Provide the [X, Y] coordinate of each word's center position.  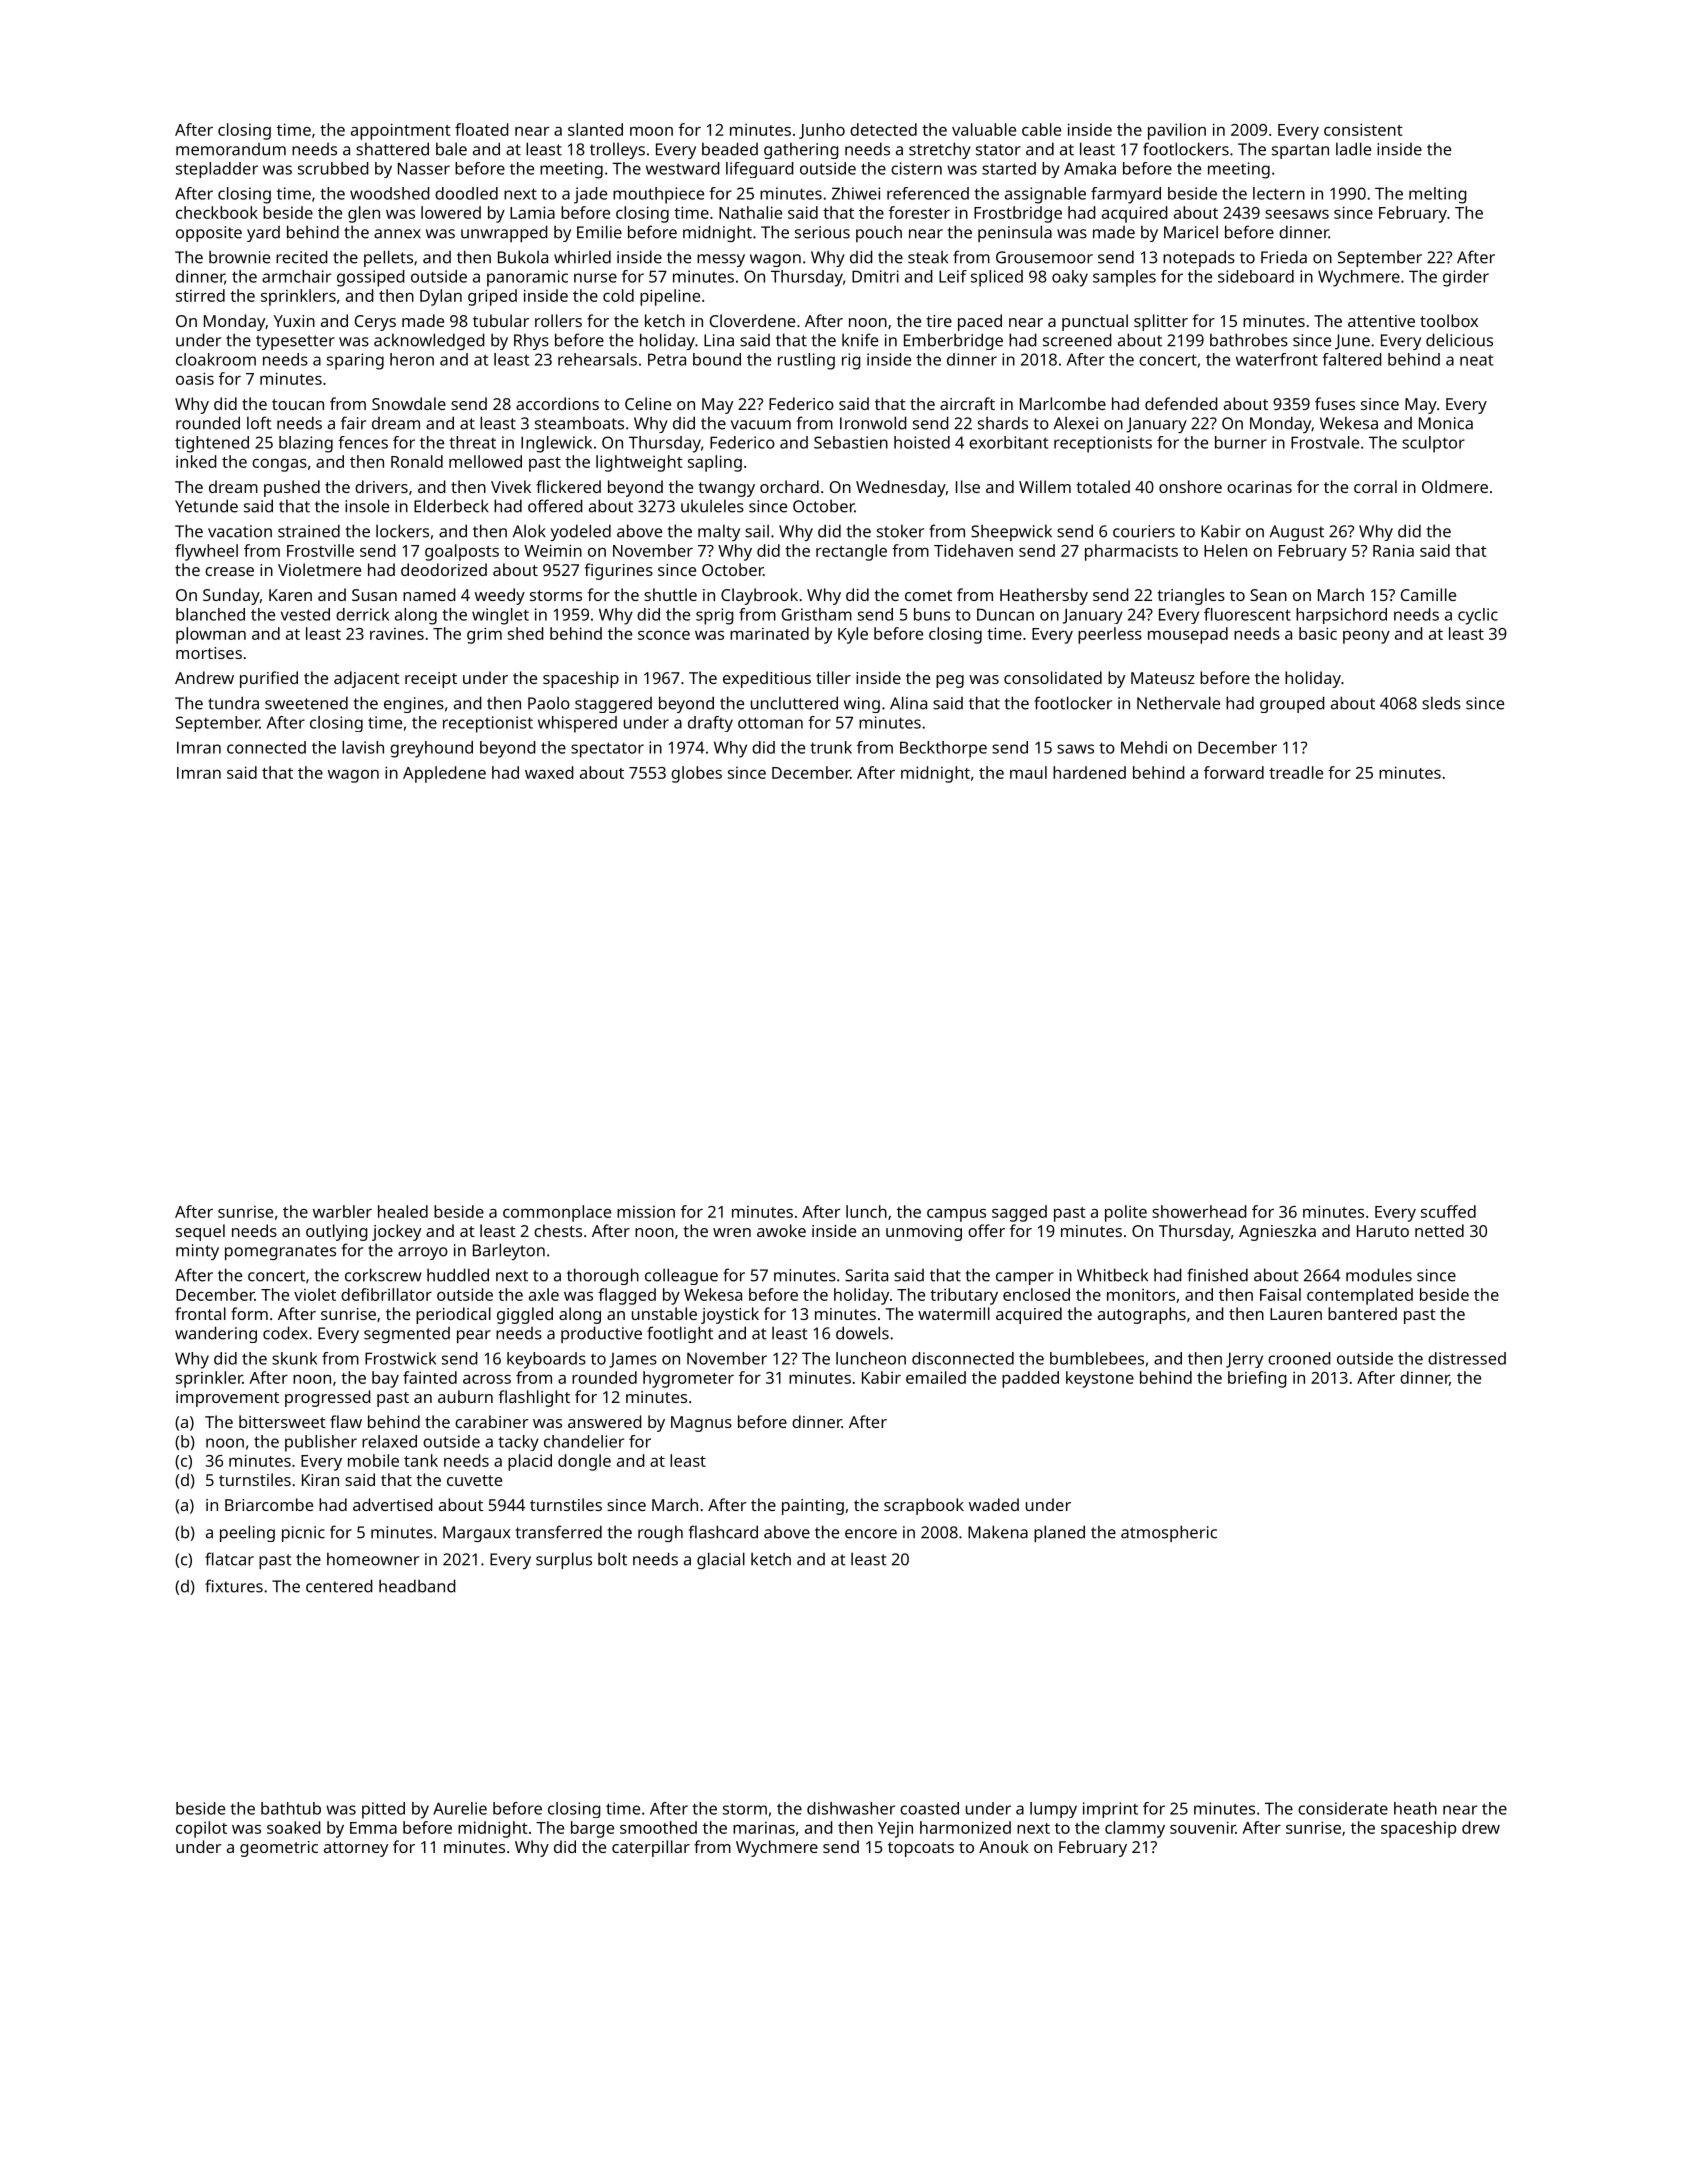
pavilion [1177, 131]
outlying [337, 1232]
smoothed [658, 1827]
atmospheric [1169, 1533]
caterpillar [651, 1848]
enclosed [1036, 1294]
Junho [822, 131]
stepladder [217, 170]
